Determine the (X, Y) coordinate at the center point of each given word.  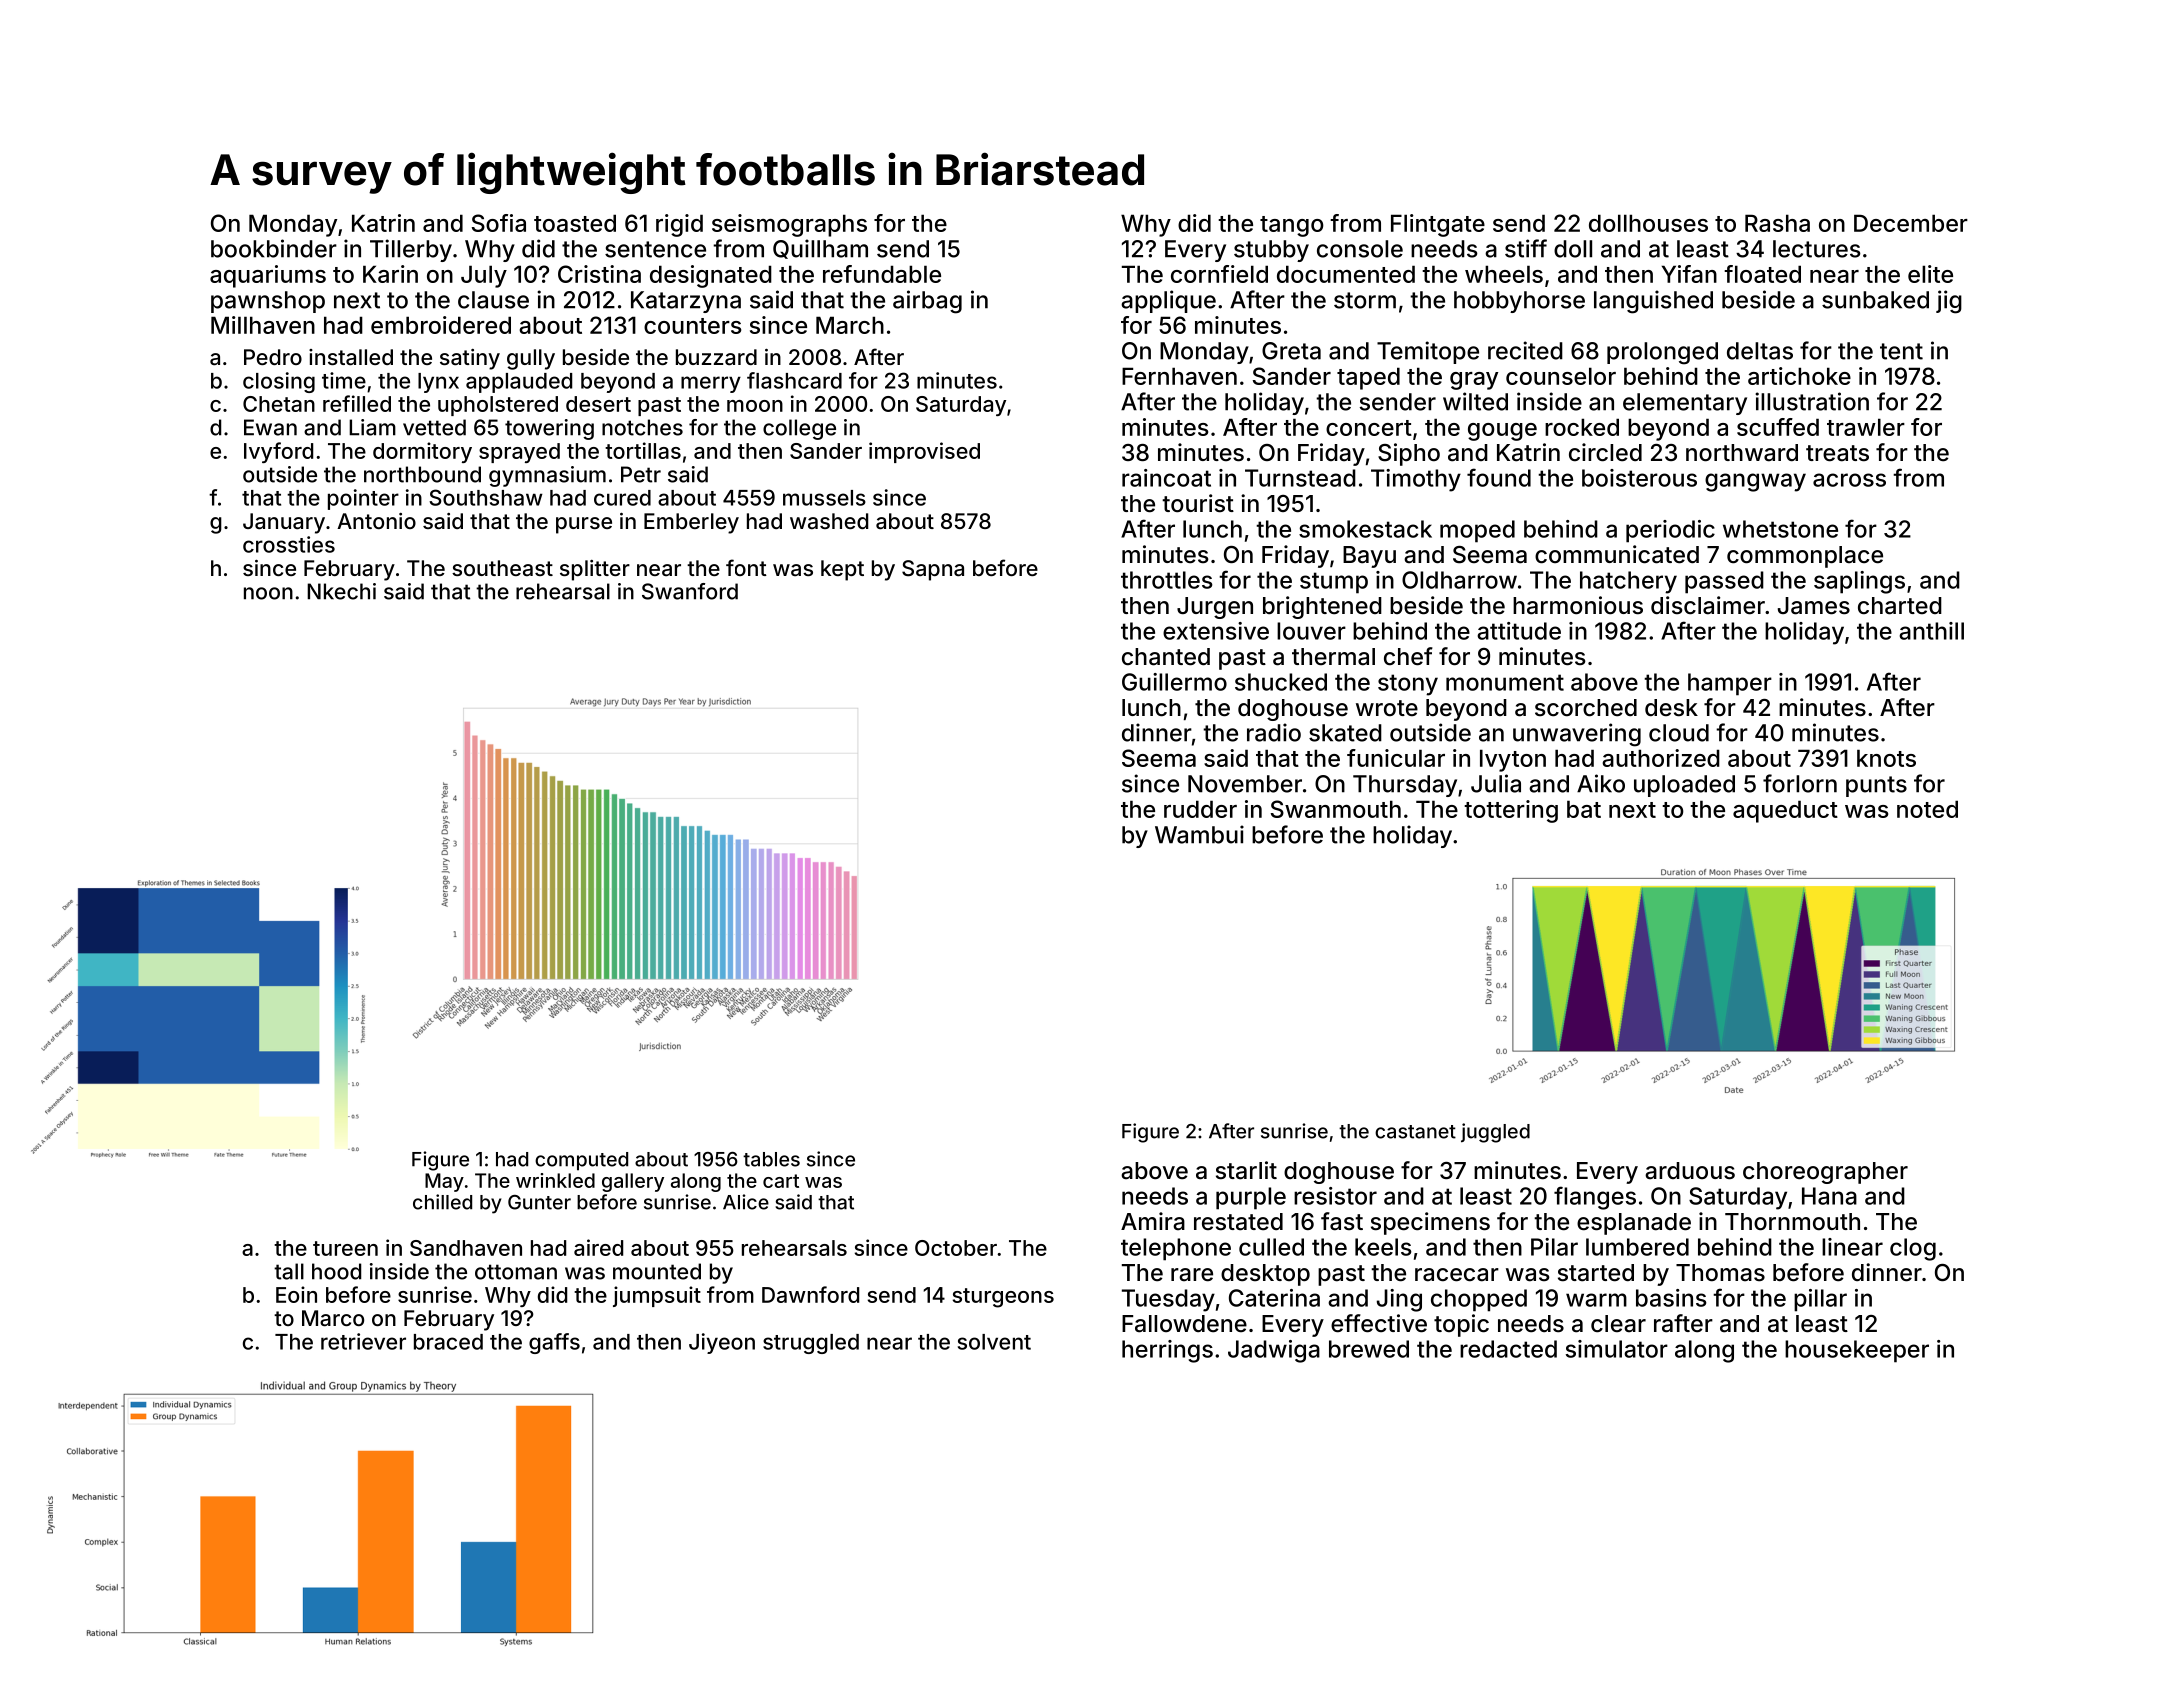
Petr (641, 474)
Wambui (1199, 834)
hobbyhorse (1519, 302)
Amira (1153, 1221)
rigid (679, 225)
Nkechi (341, 591)
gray (1474, 381)
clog (1913, 1249)
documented (1346, 274)
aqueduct (1785, 811)
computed (581, 1161)
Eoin (296, 1294)
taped (1368, 378)
